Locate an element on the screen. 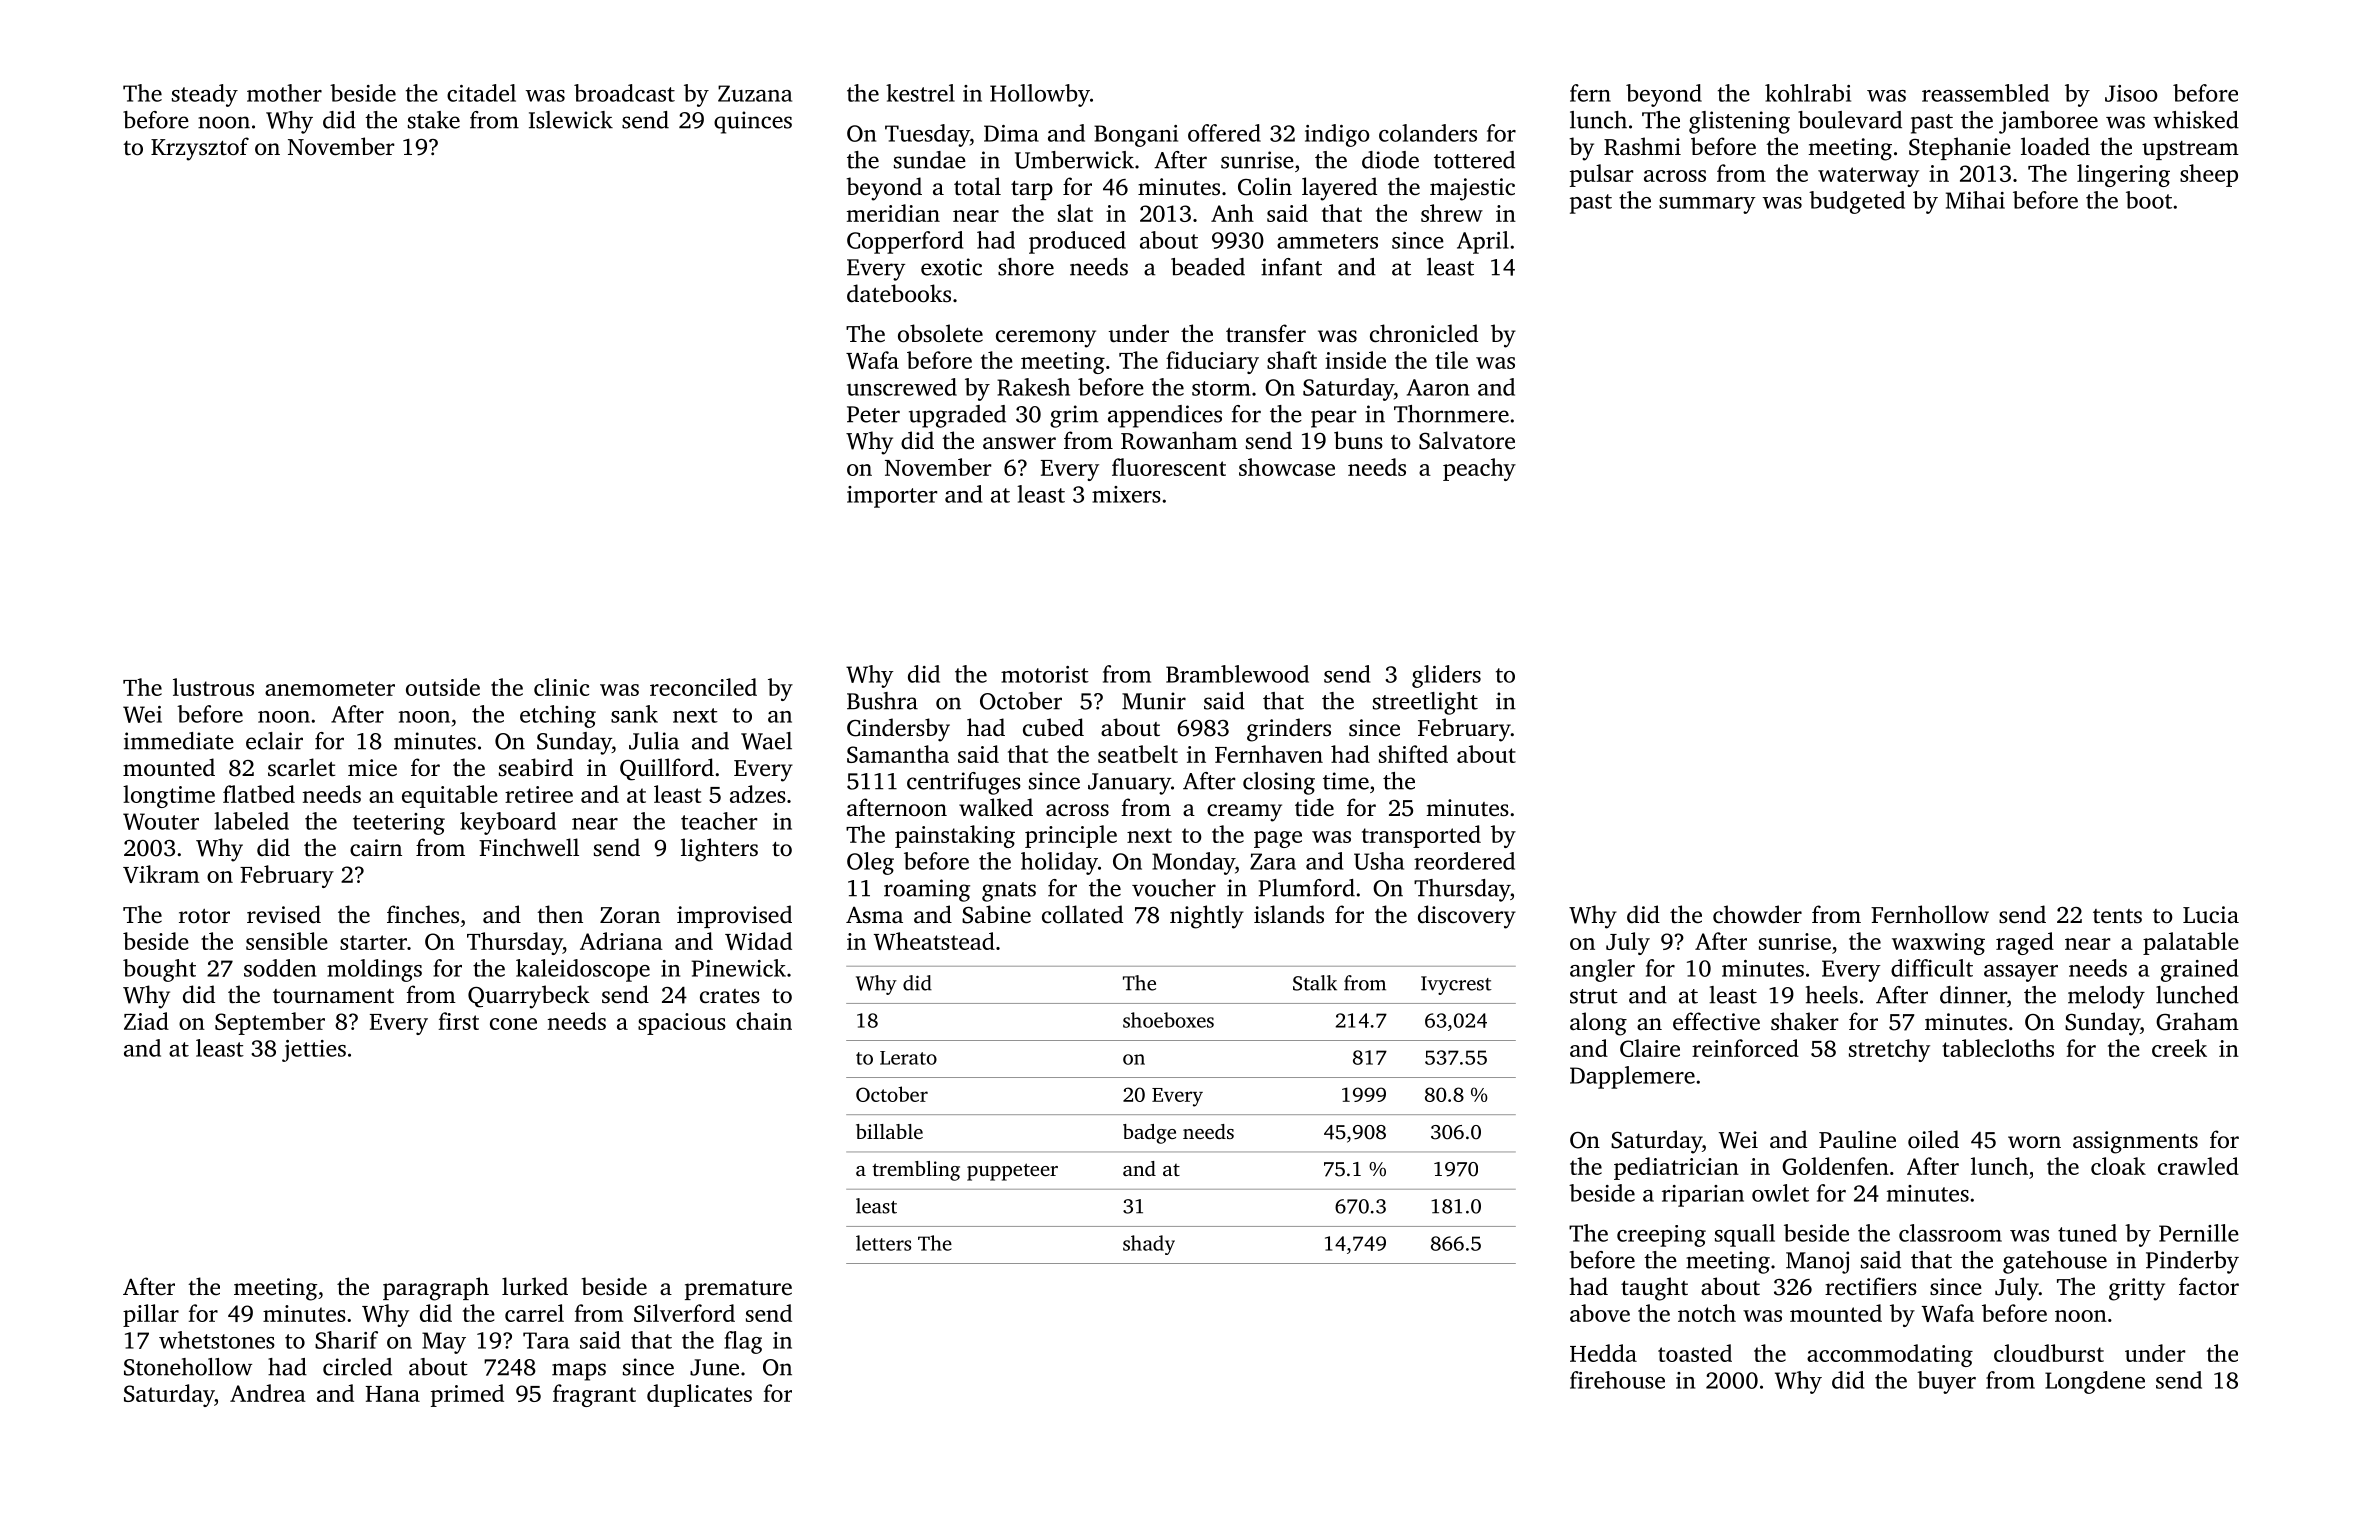 This screenshot has width=2362, height=1529. anemometer is located at coordinates (330, 688).
